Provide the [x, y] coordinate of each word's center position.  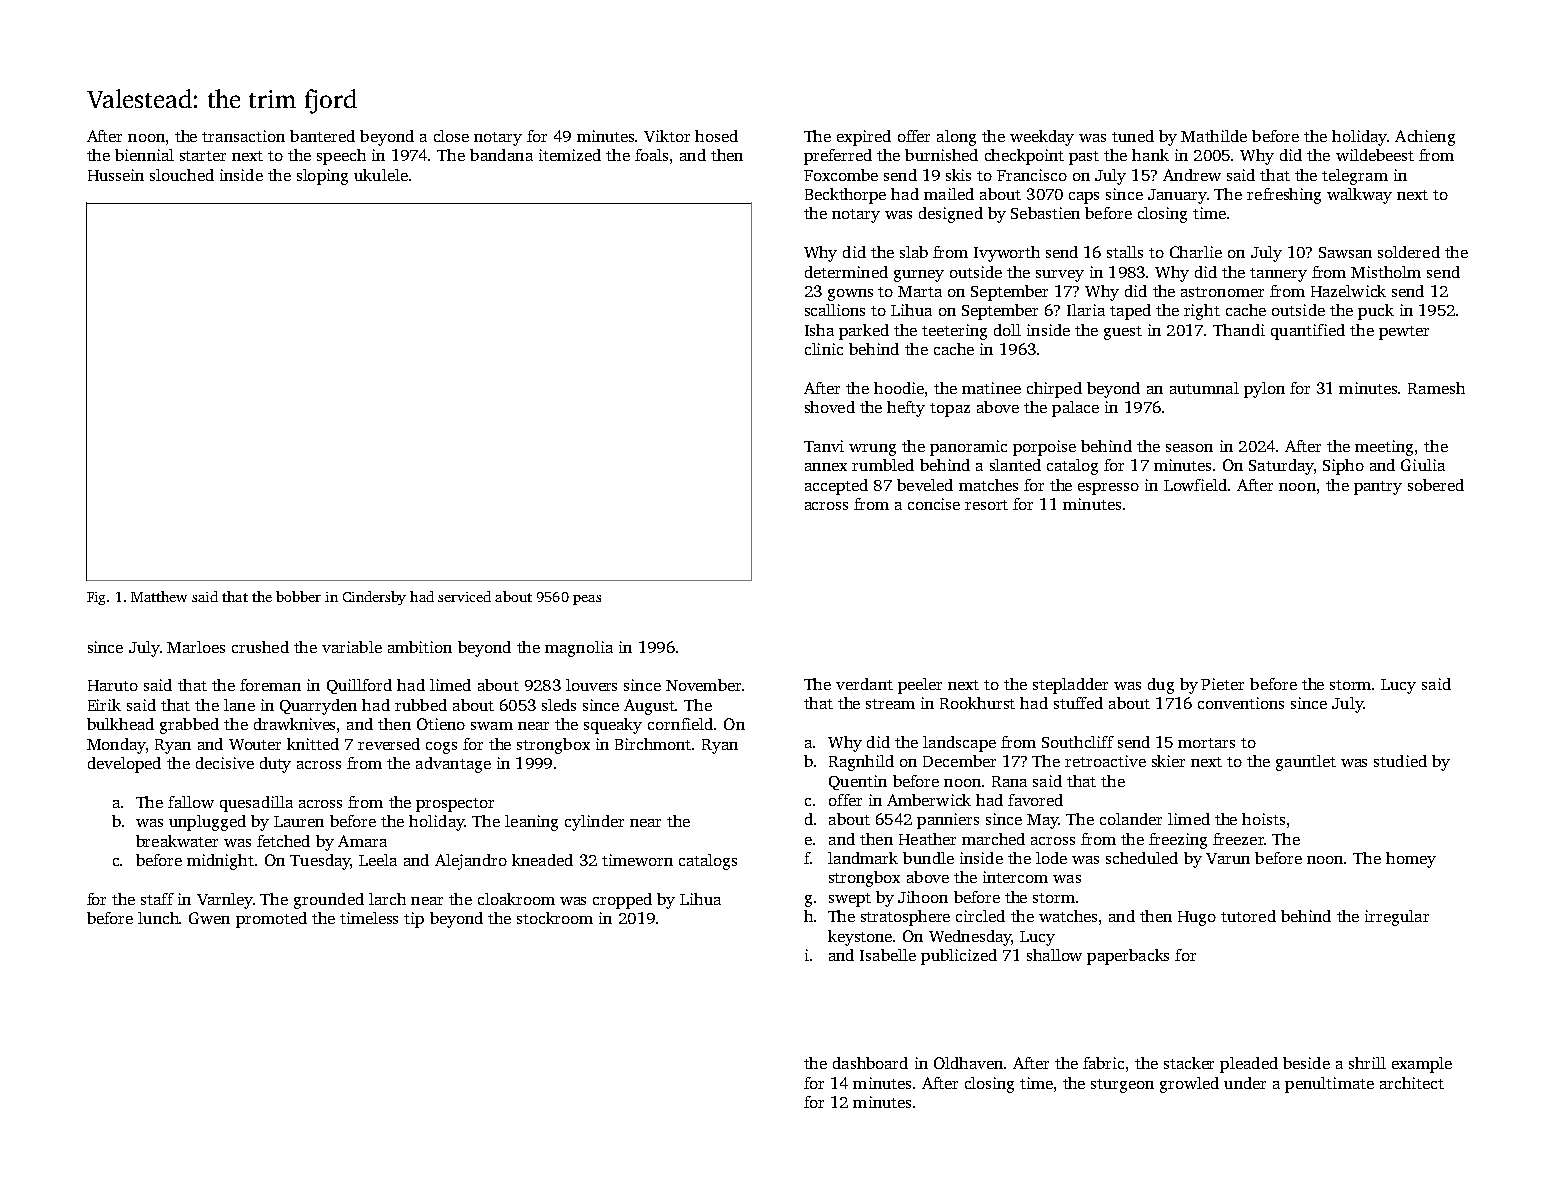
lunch [159, 918]
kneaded [542, 860]
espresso [1108, 489]
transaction [243, 136]
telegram [1355, 177]
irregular [1397, 918]
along [956, 138]
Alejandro [471, 862]
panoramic [968, 448]
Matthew [159, 596]
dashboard [870, 1063]
